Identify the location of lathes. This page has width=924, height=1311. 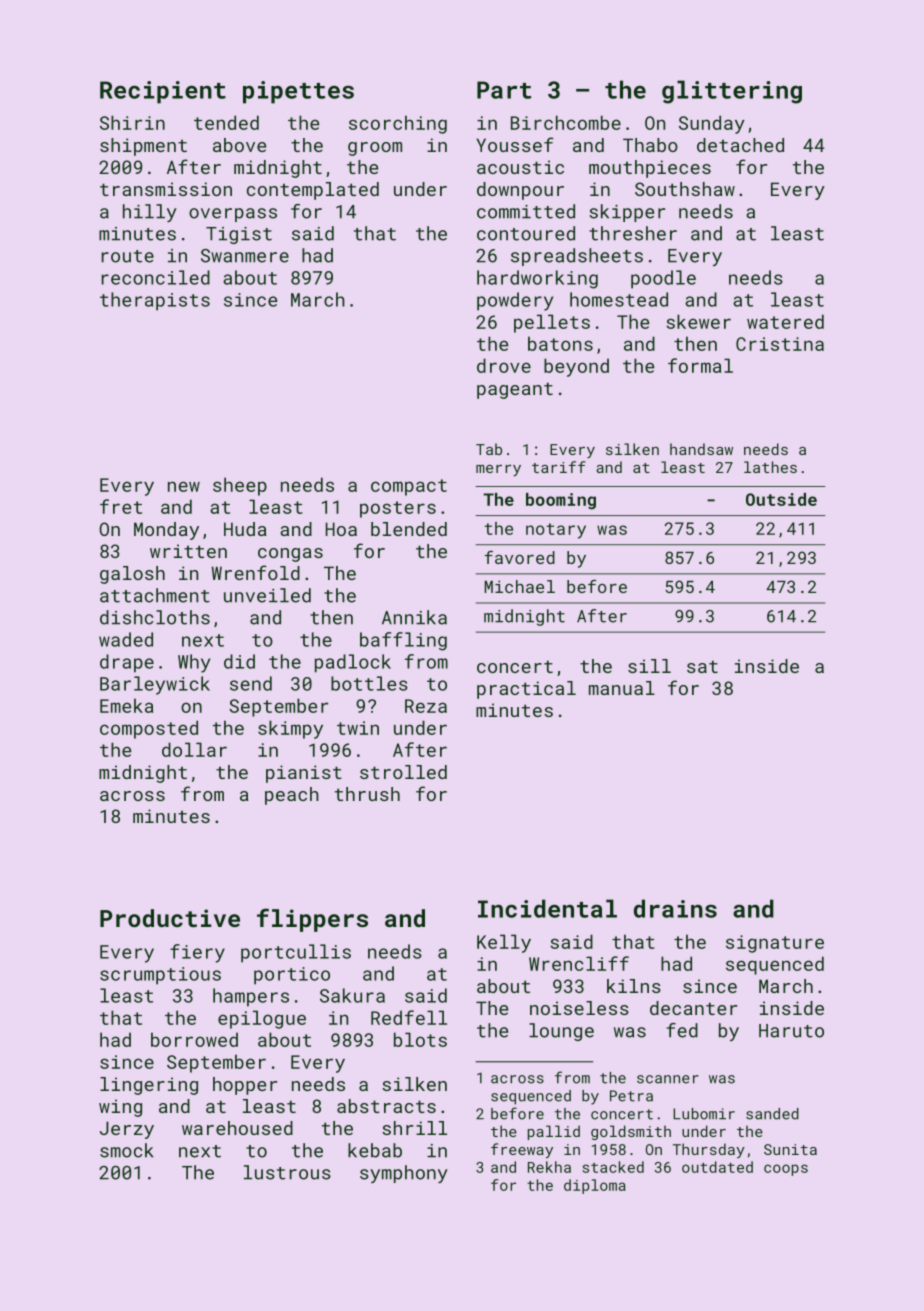
(770, 467).
